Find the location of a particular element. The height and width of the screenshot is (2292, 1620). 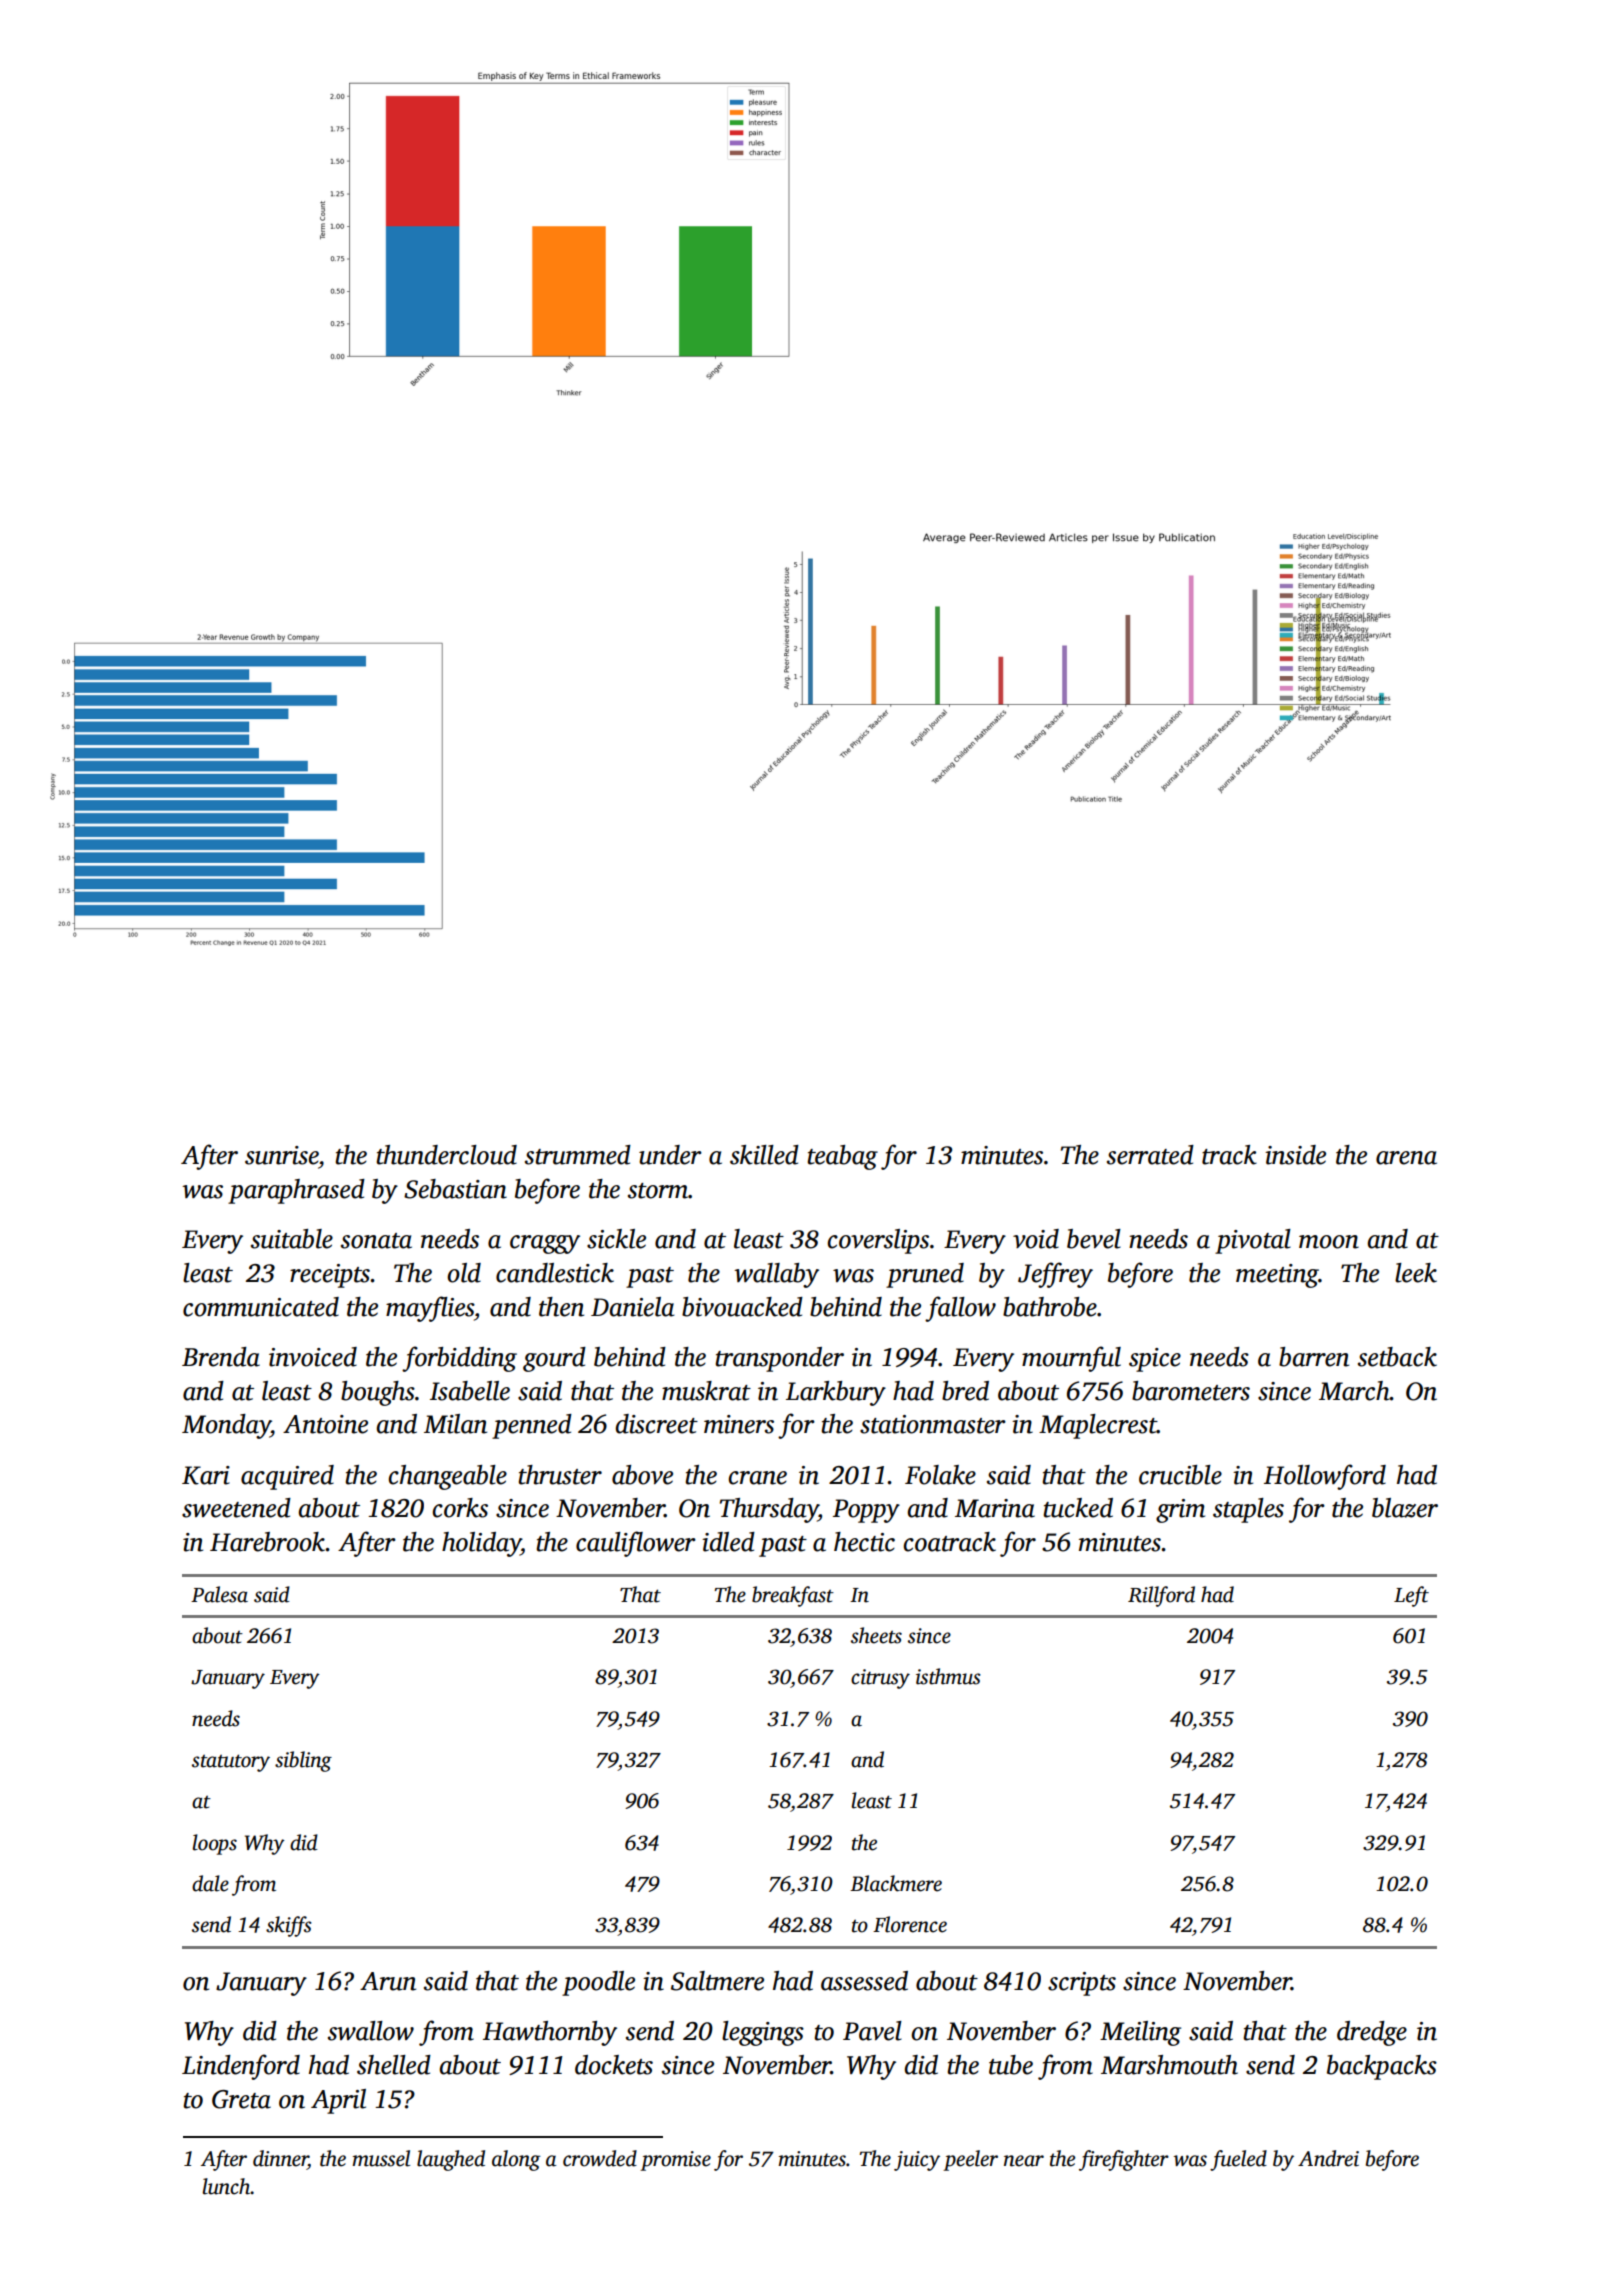

strummed is located at coordinates (578, 1155).
